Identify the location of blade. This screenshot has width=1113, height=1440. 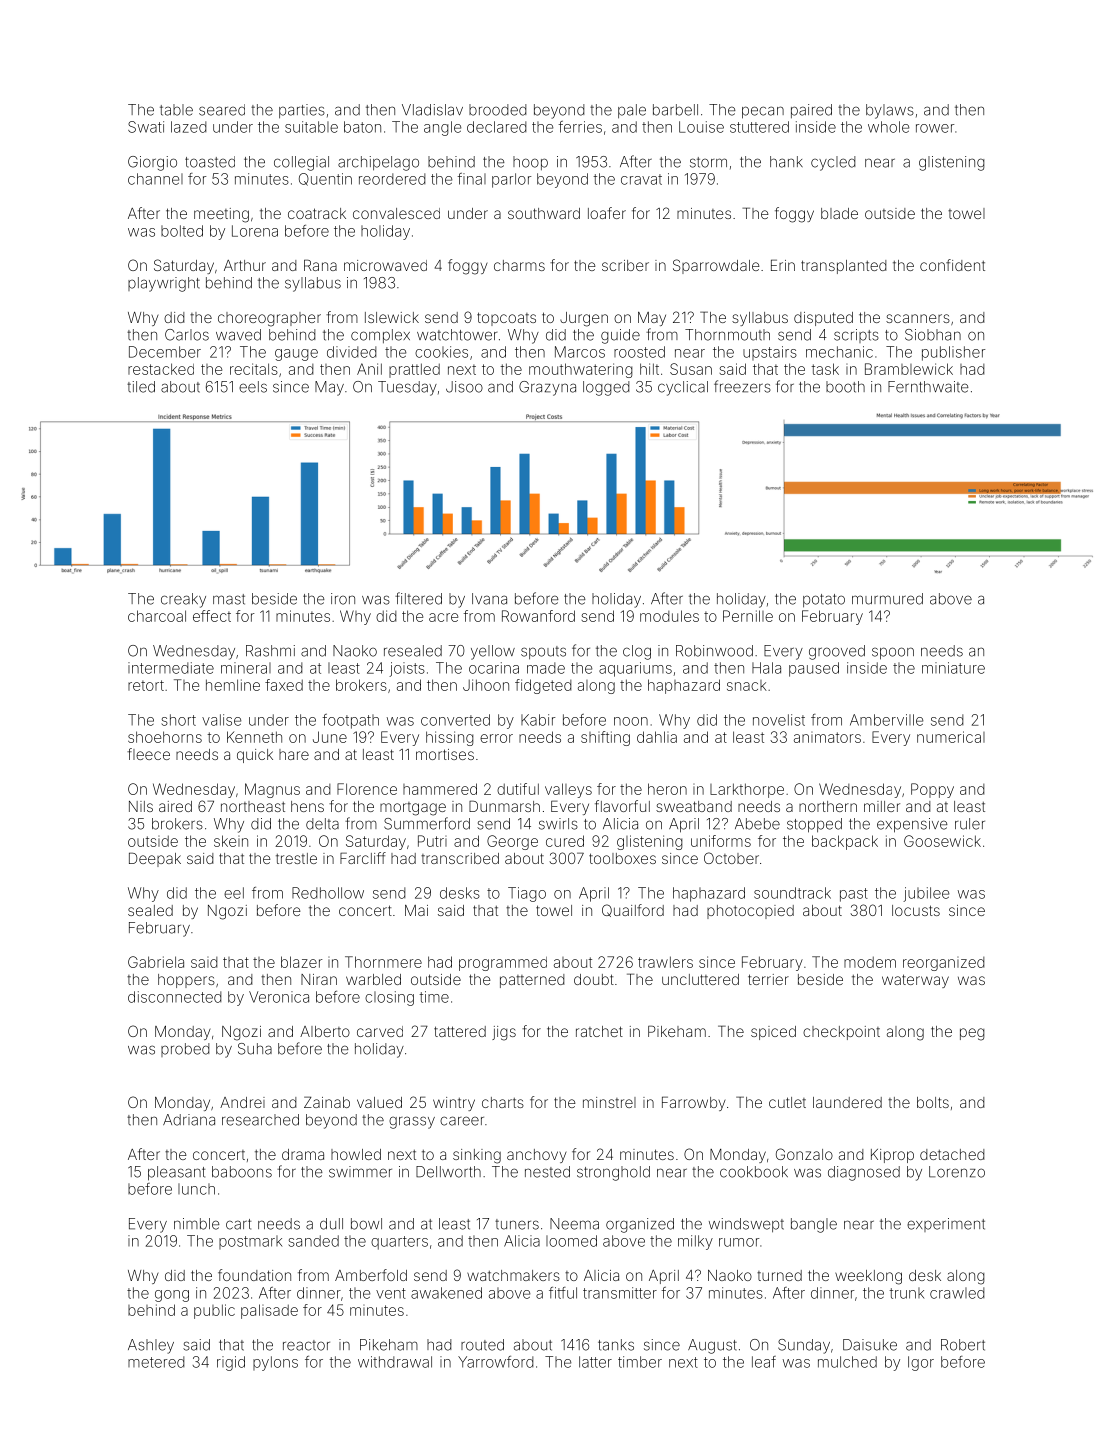
(839, 213).
